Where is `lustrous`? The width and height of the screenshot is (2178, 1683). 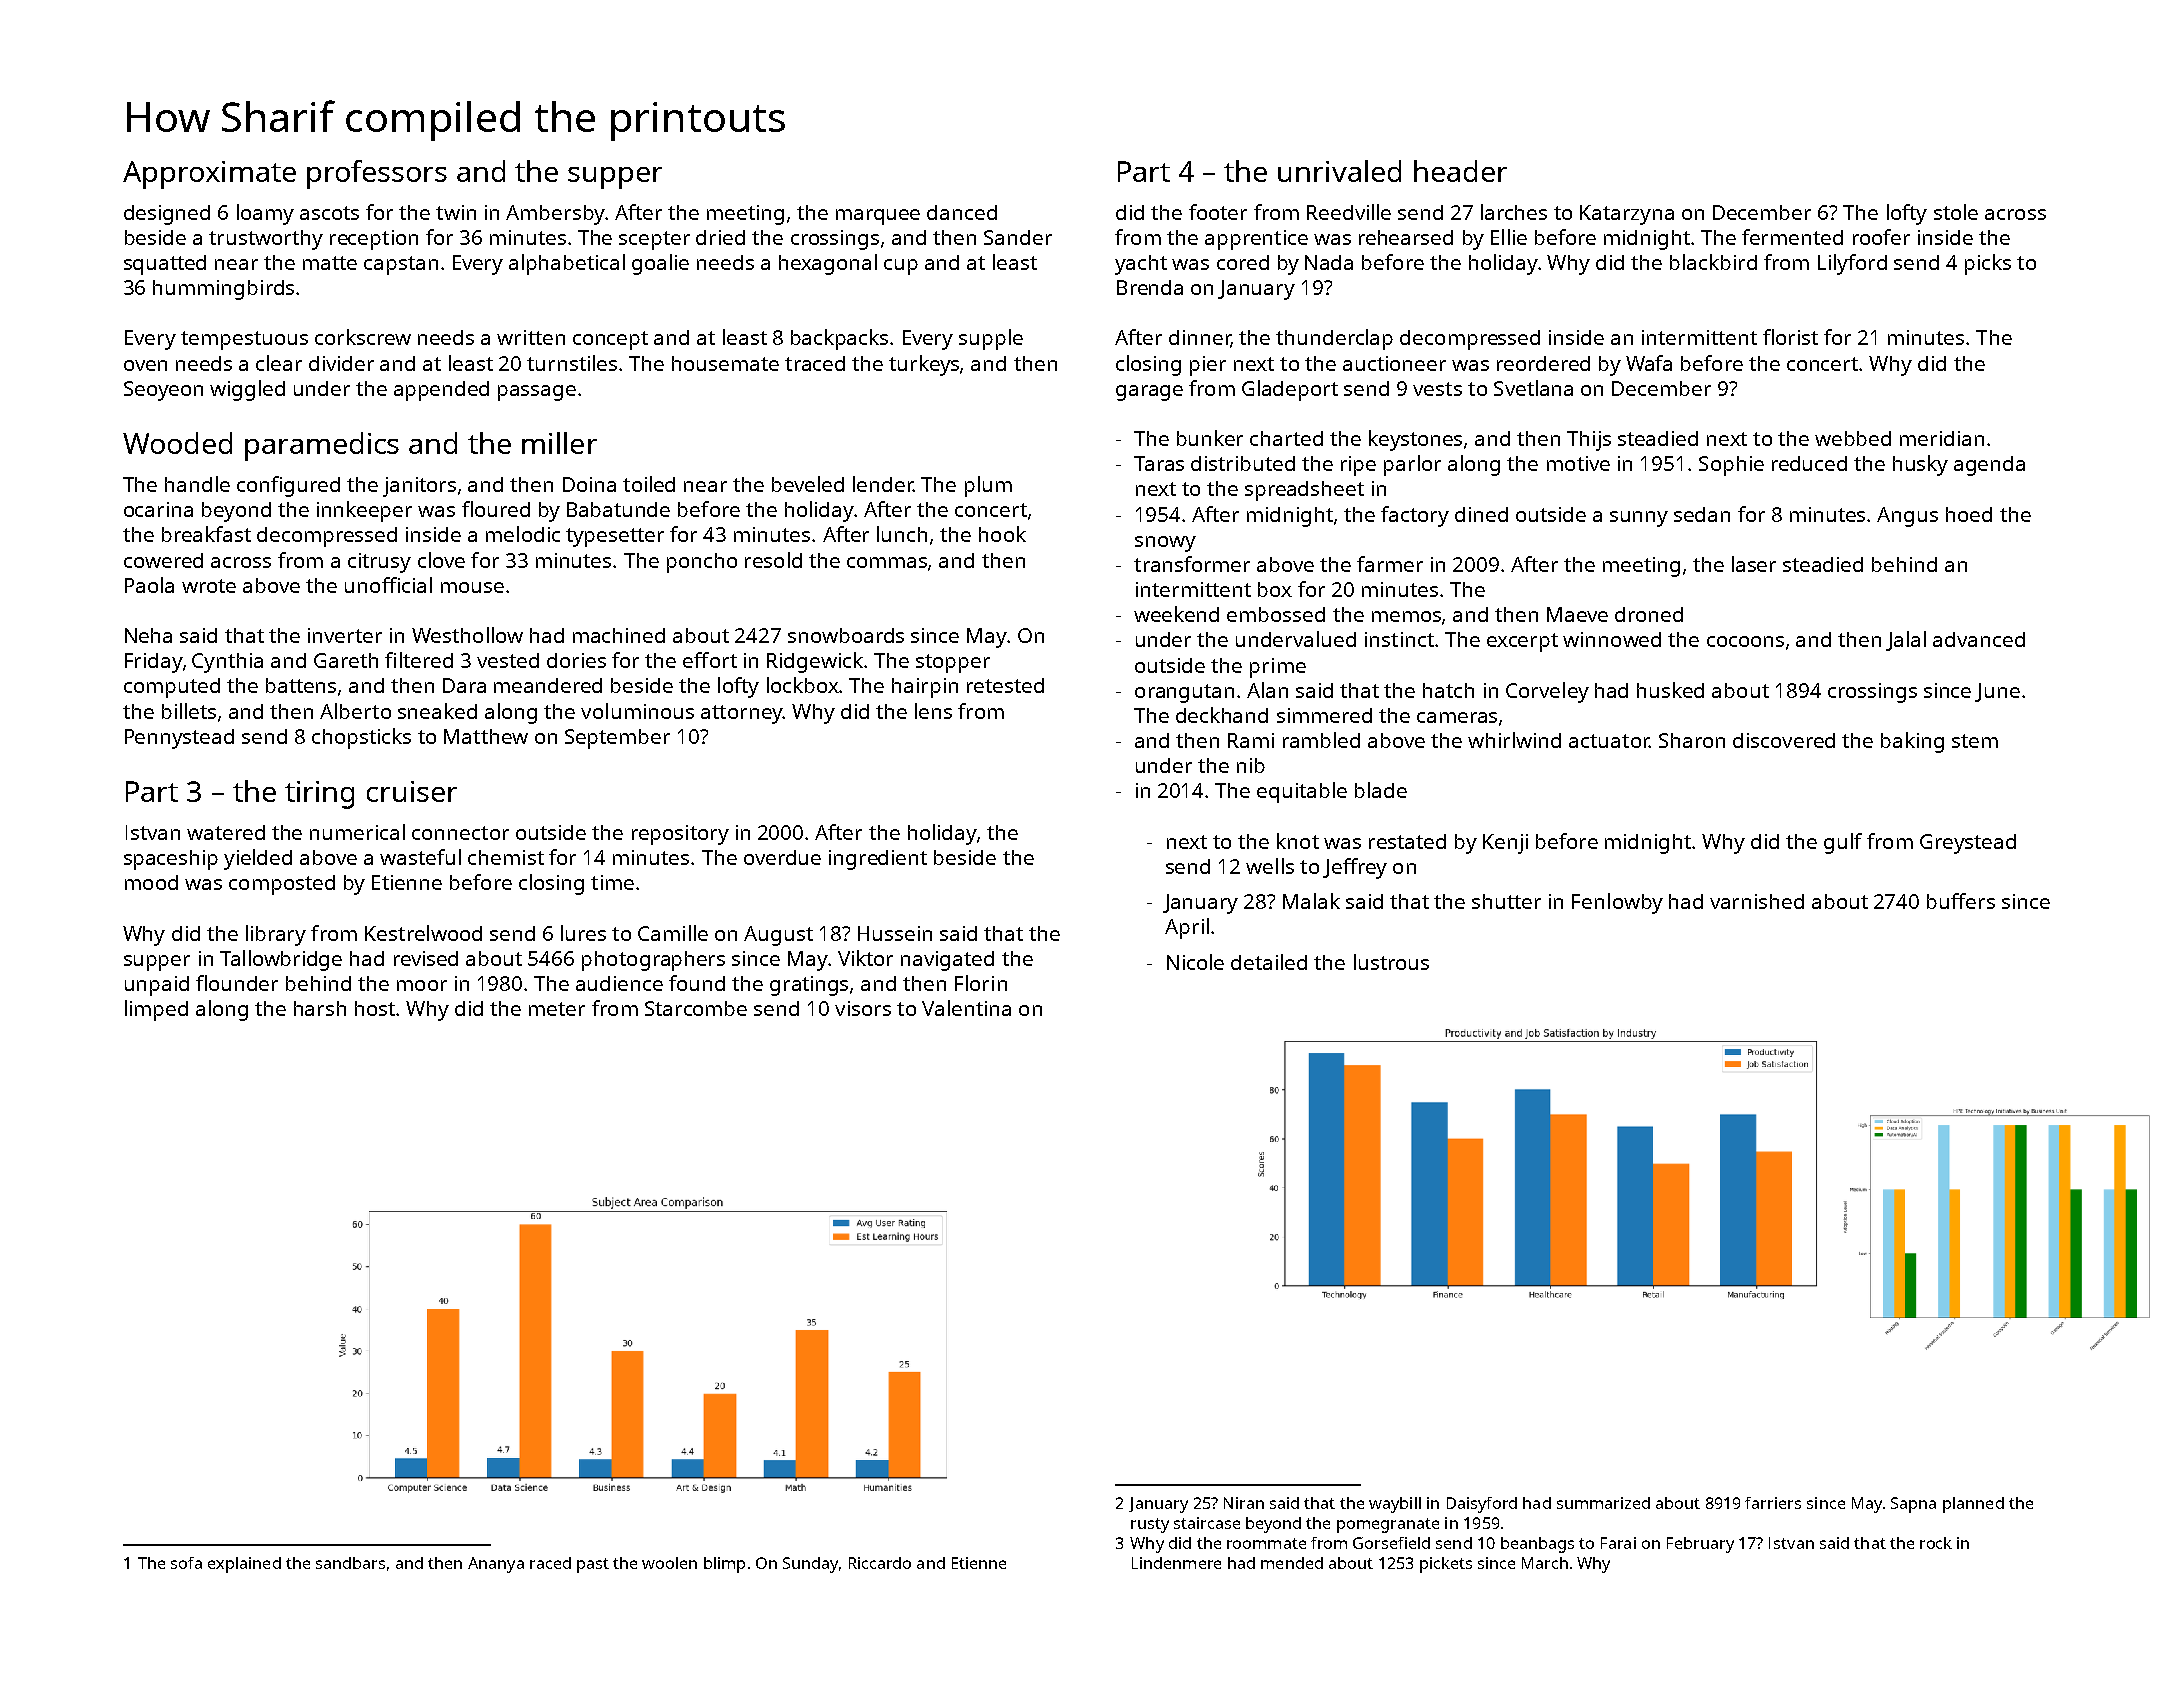
lustrous is located at coordinates (1391, 962).
